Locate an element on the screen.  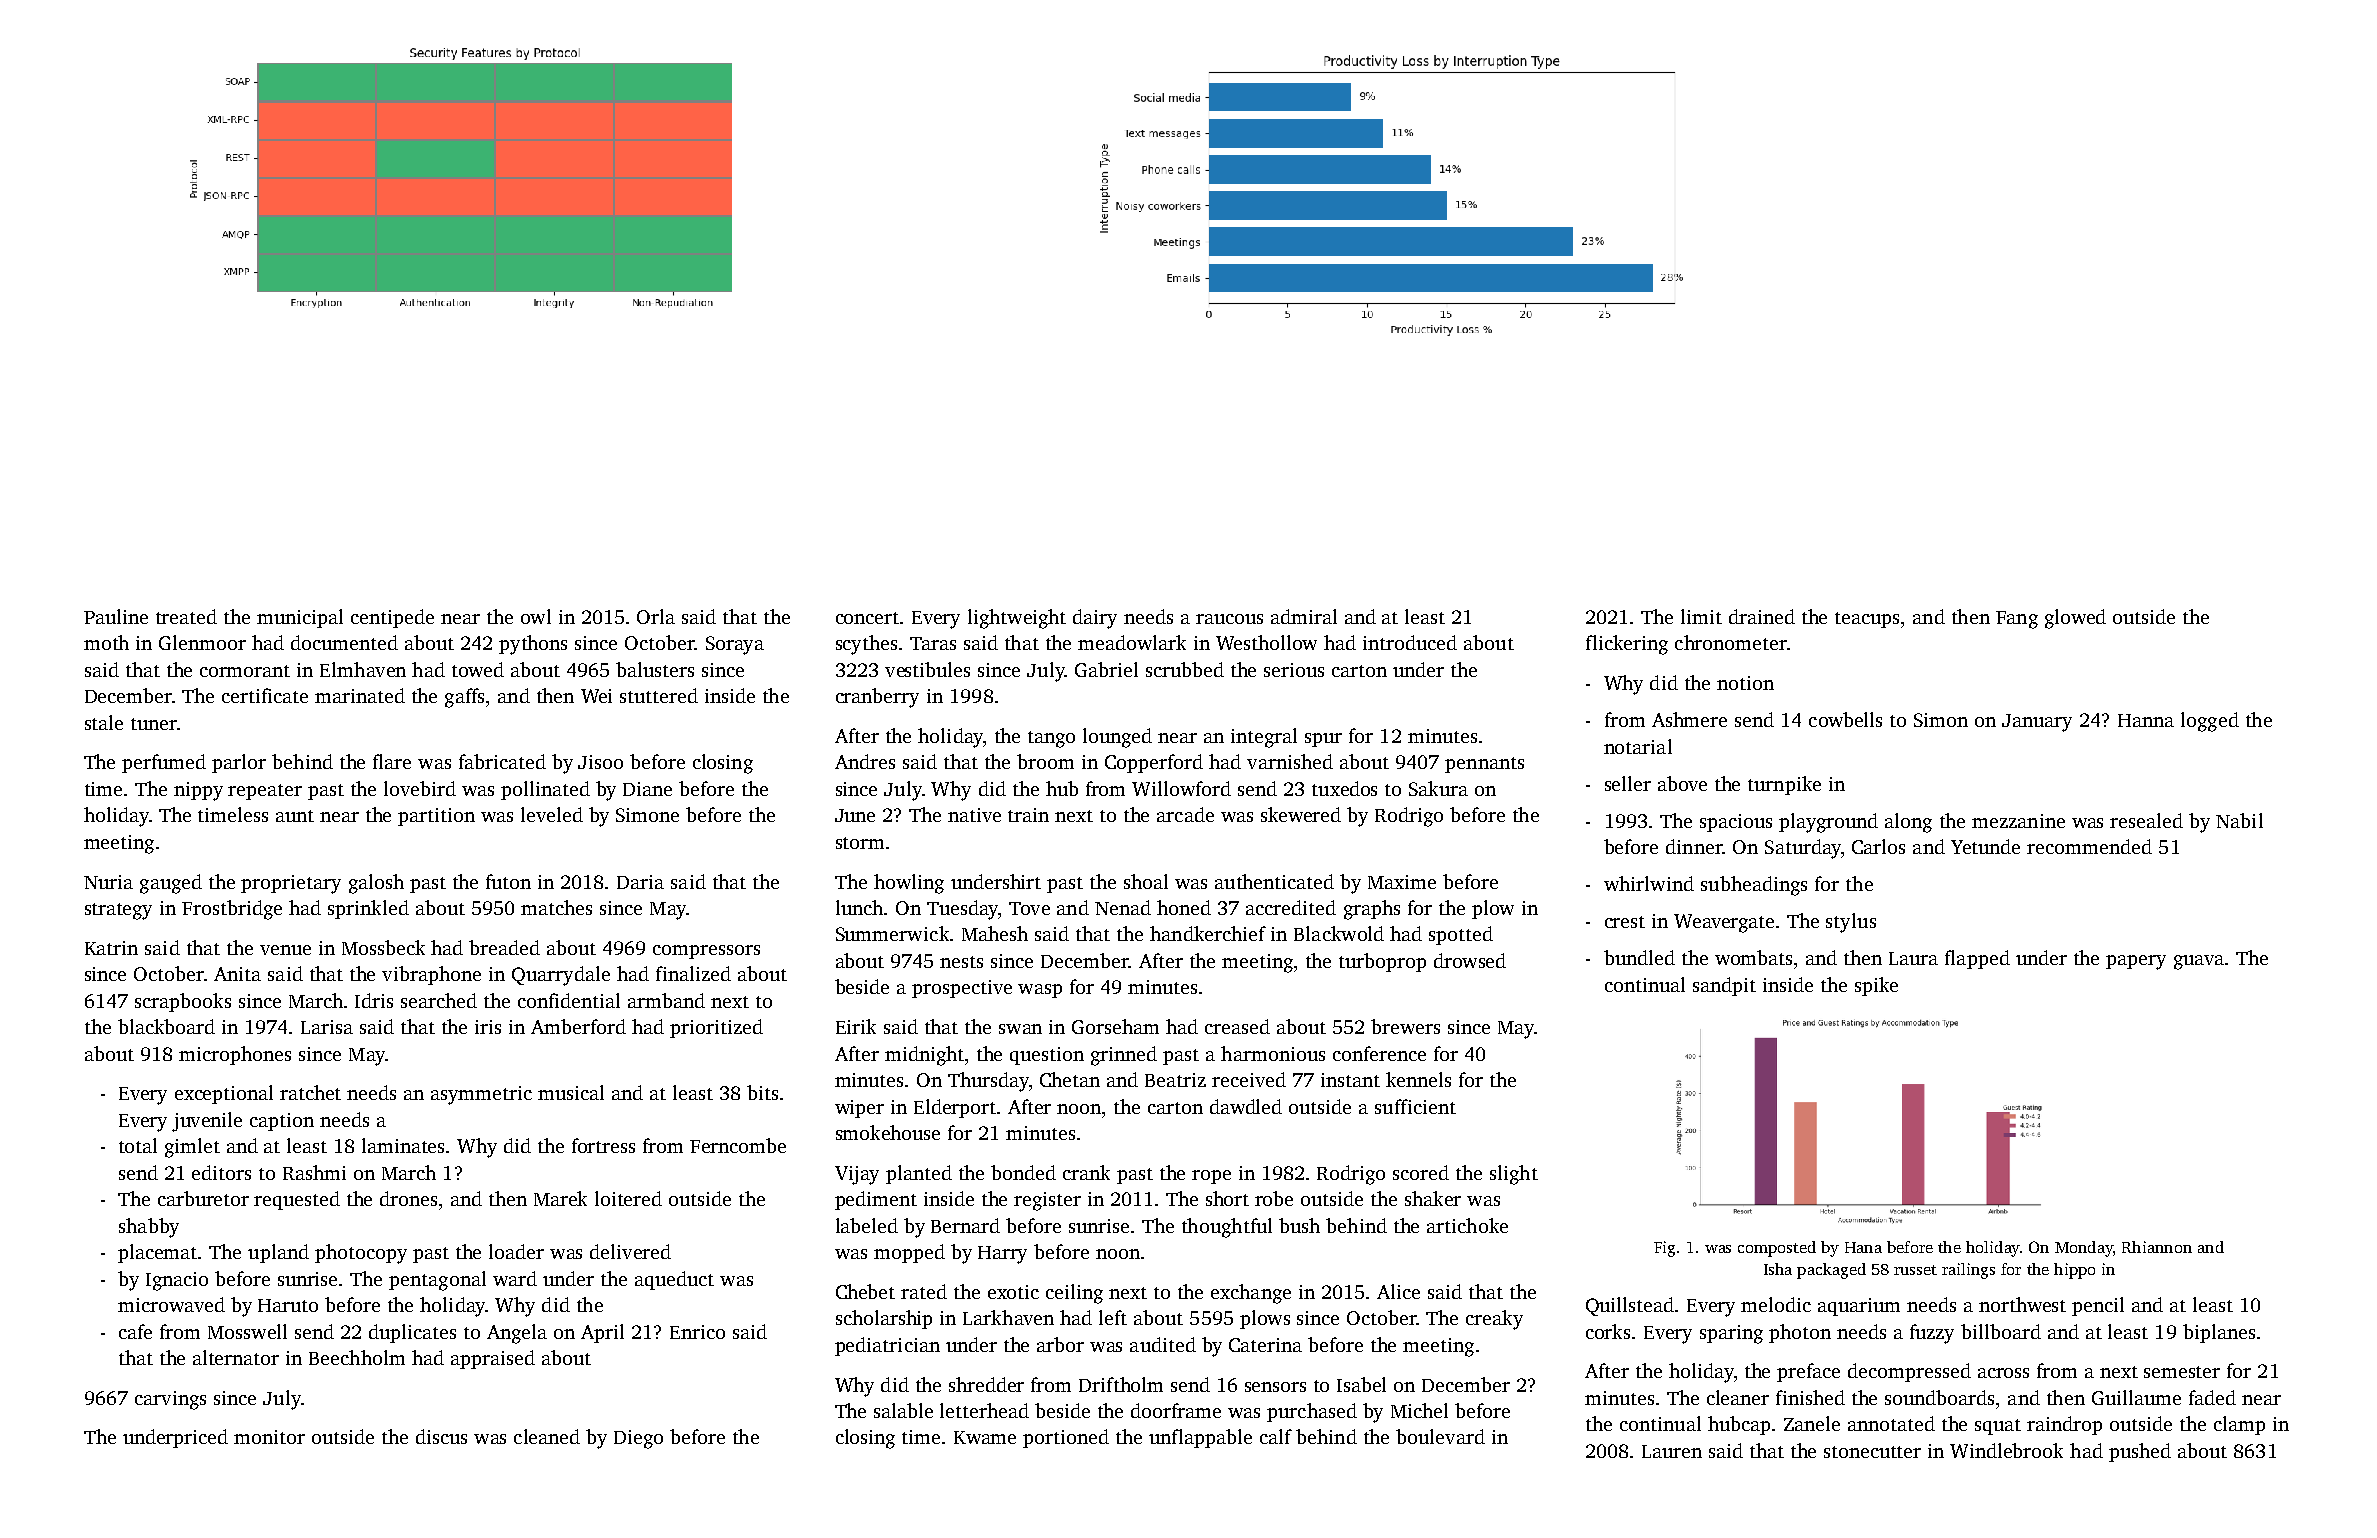
Kwame is located at coordinates (985, 1437).
